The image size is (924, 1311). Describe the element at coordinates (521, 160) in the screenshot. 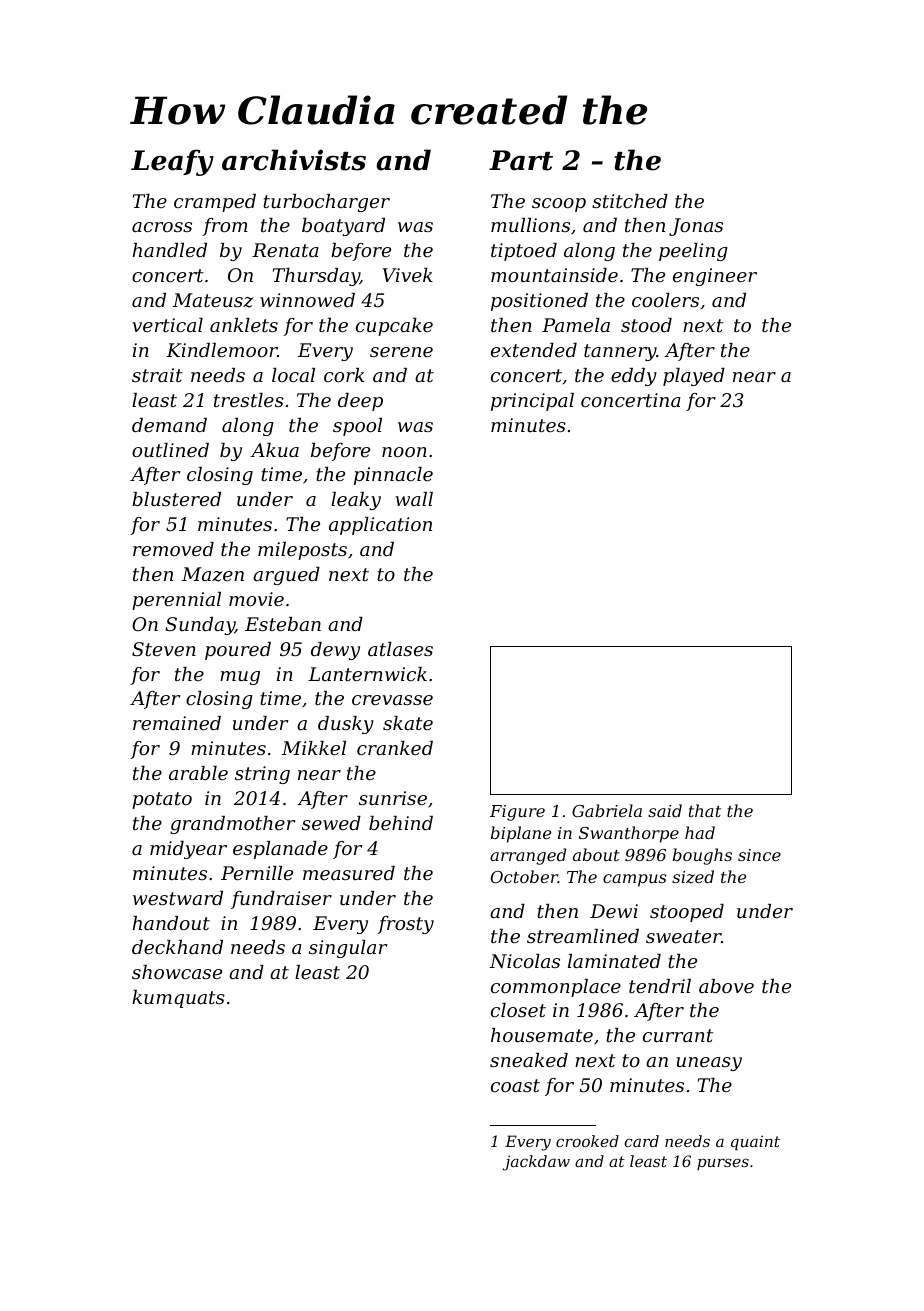

I see `Part` at that location.
